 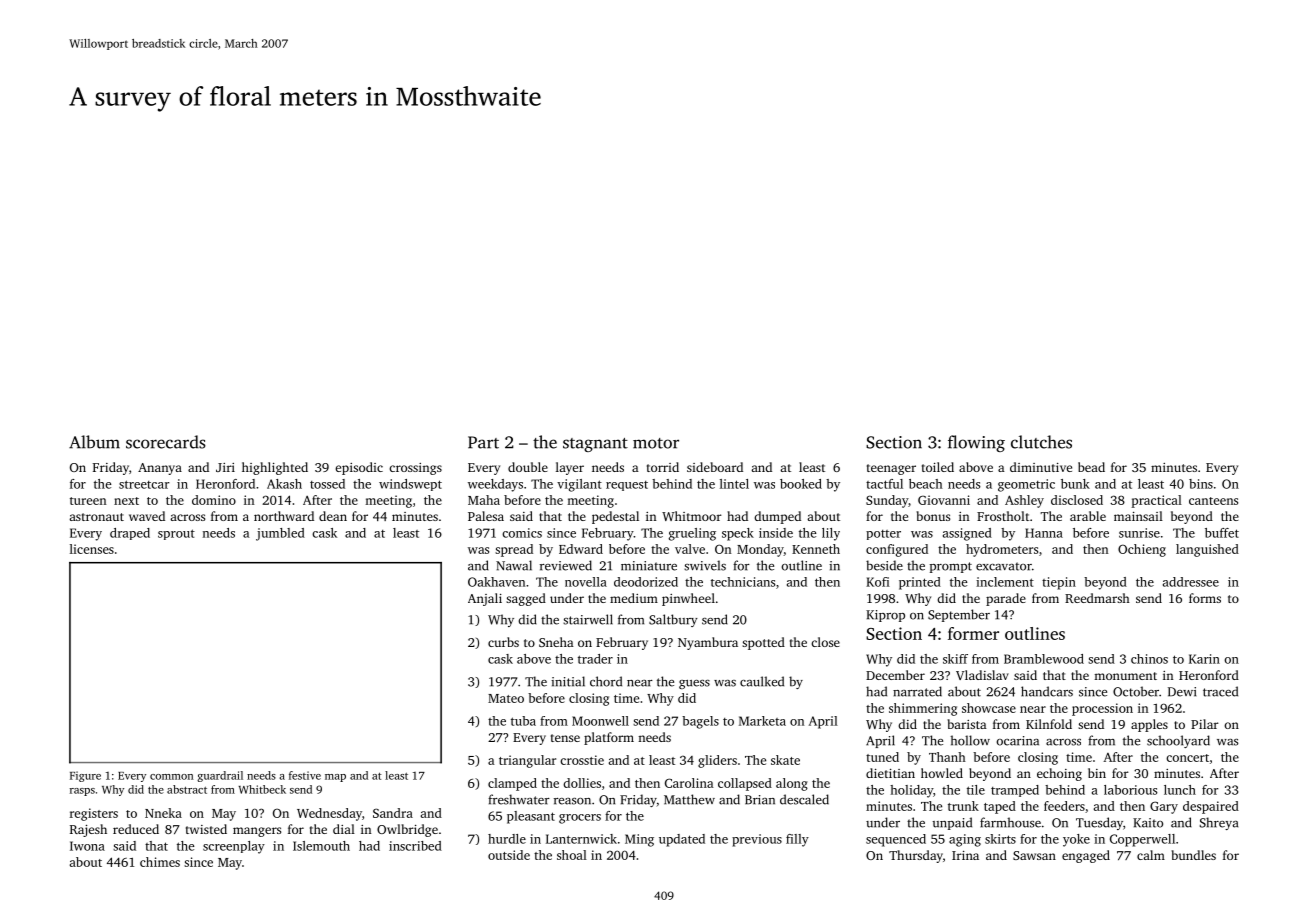 What do you see at coordinates (717, 761) in the page?
I see `gliders` at bounding box center [717, 761].
